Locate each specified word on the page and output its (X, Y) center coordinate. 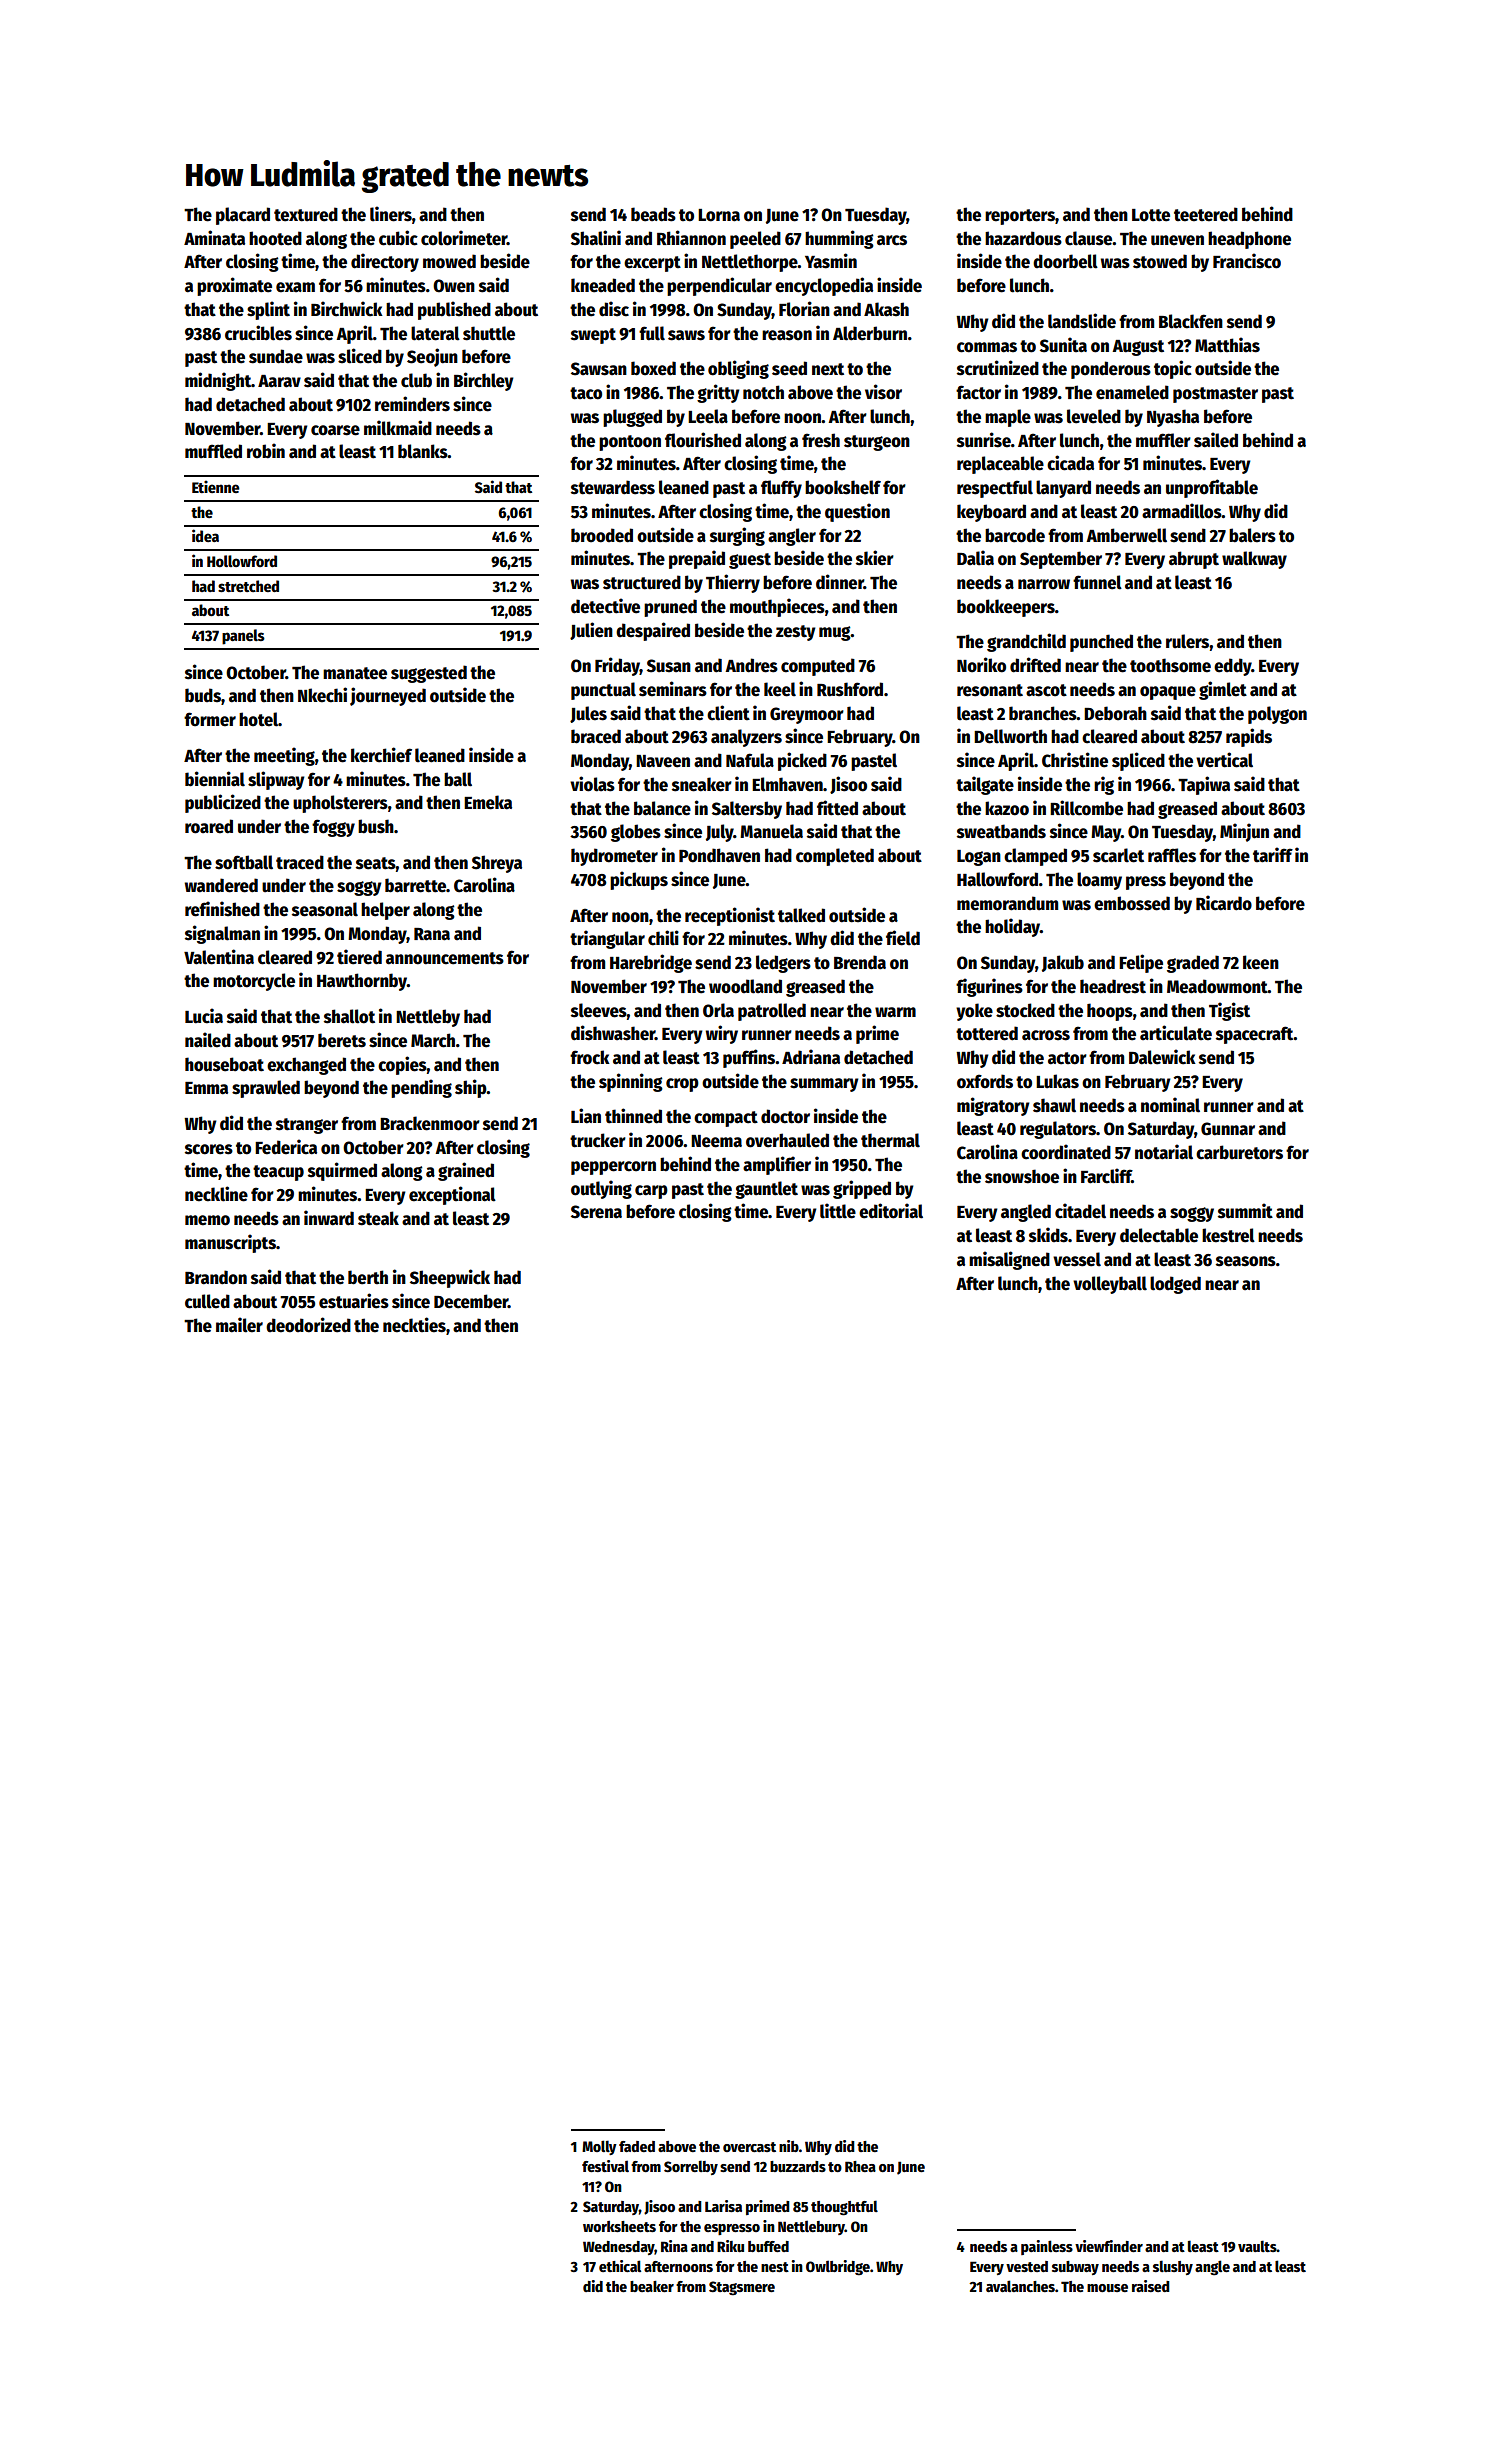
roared (209, 826)
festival (605, 2166)
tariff (1273, 855)
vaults (1257, 2246)
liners (391, 214)
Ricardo (1224, 903)
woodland (745, 986)
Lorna (719, 215)
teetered (1206, 214)
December (471, 1301)
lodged (1175, 1285)
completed (835, 857)
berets (342, 1040)
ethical (620, 2266)
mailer (239, 1325)
